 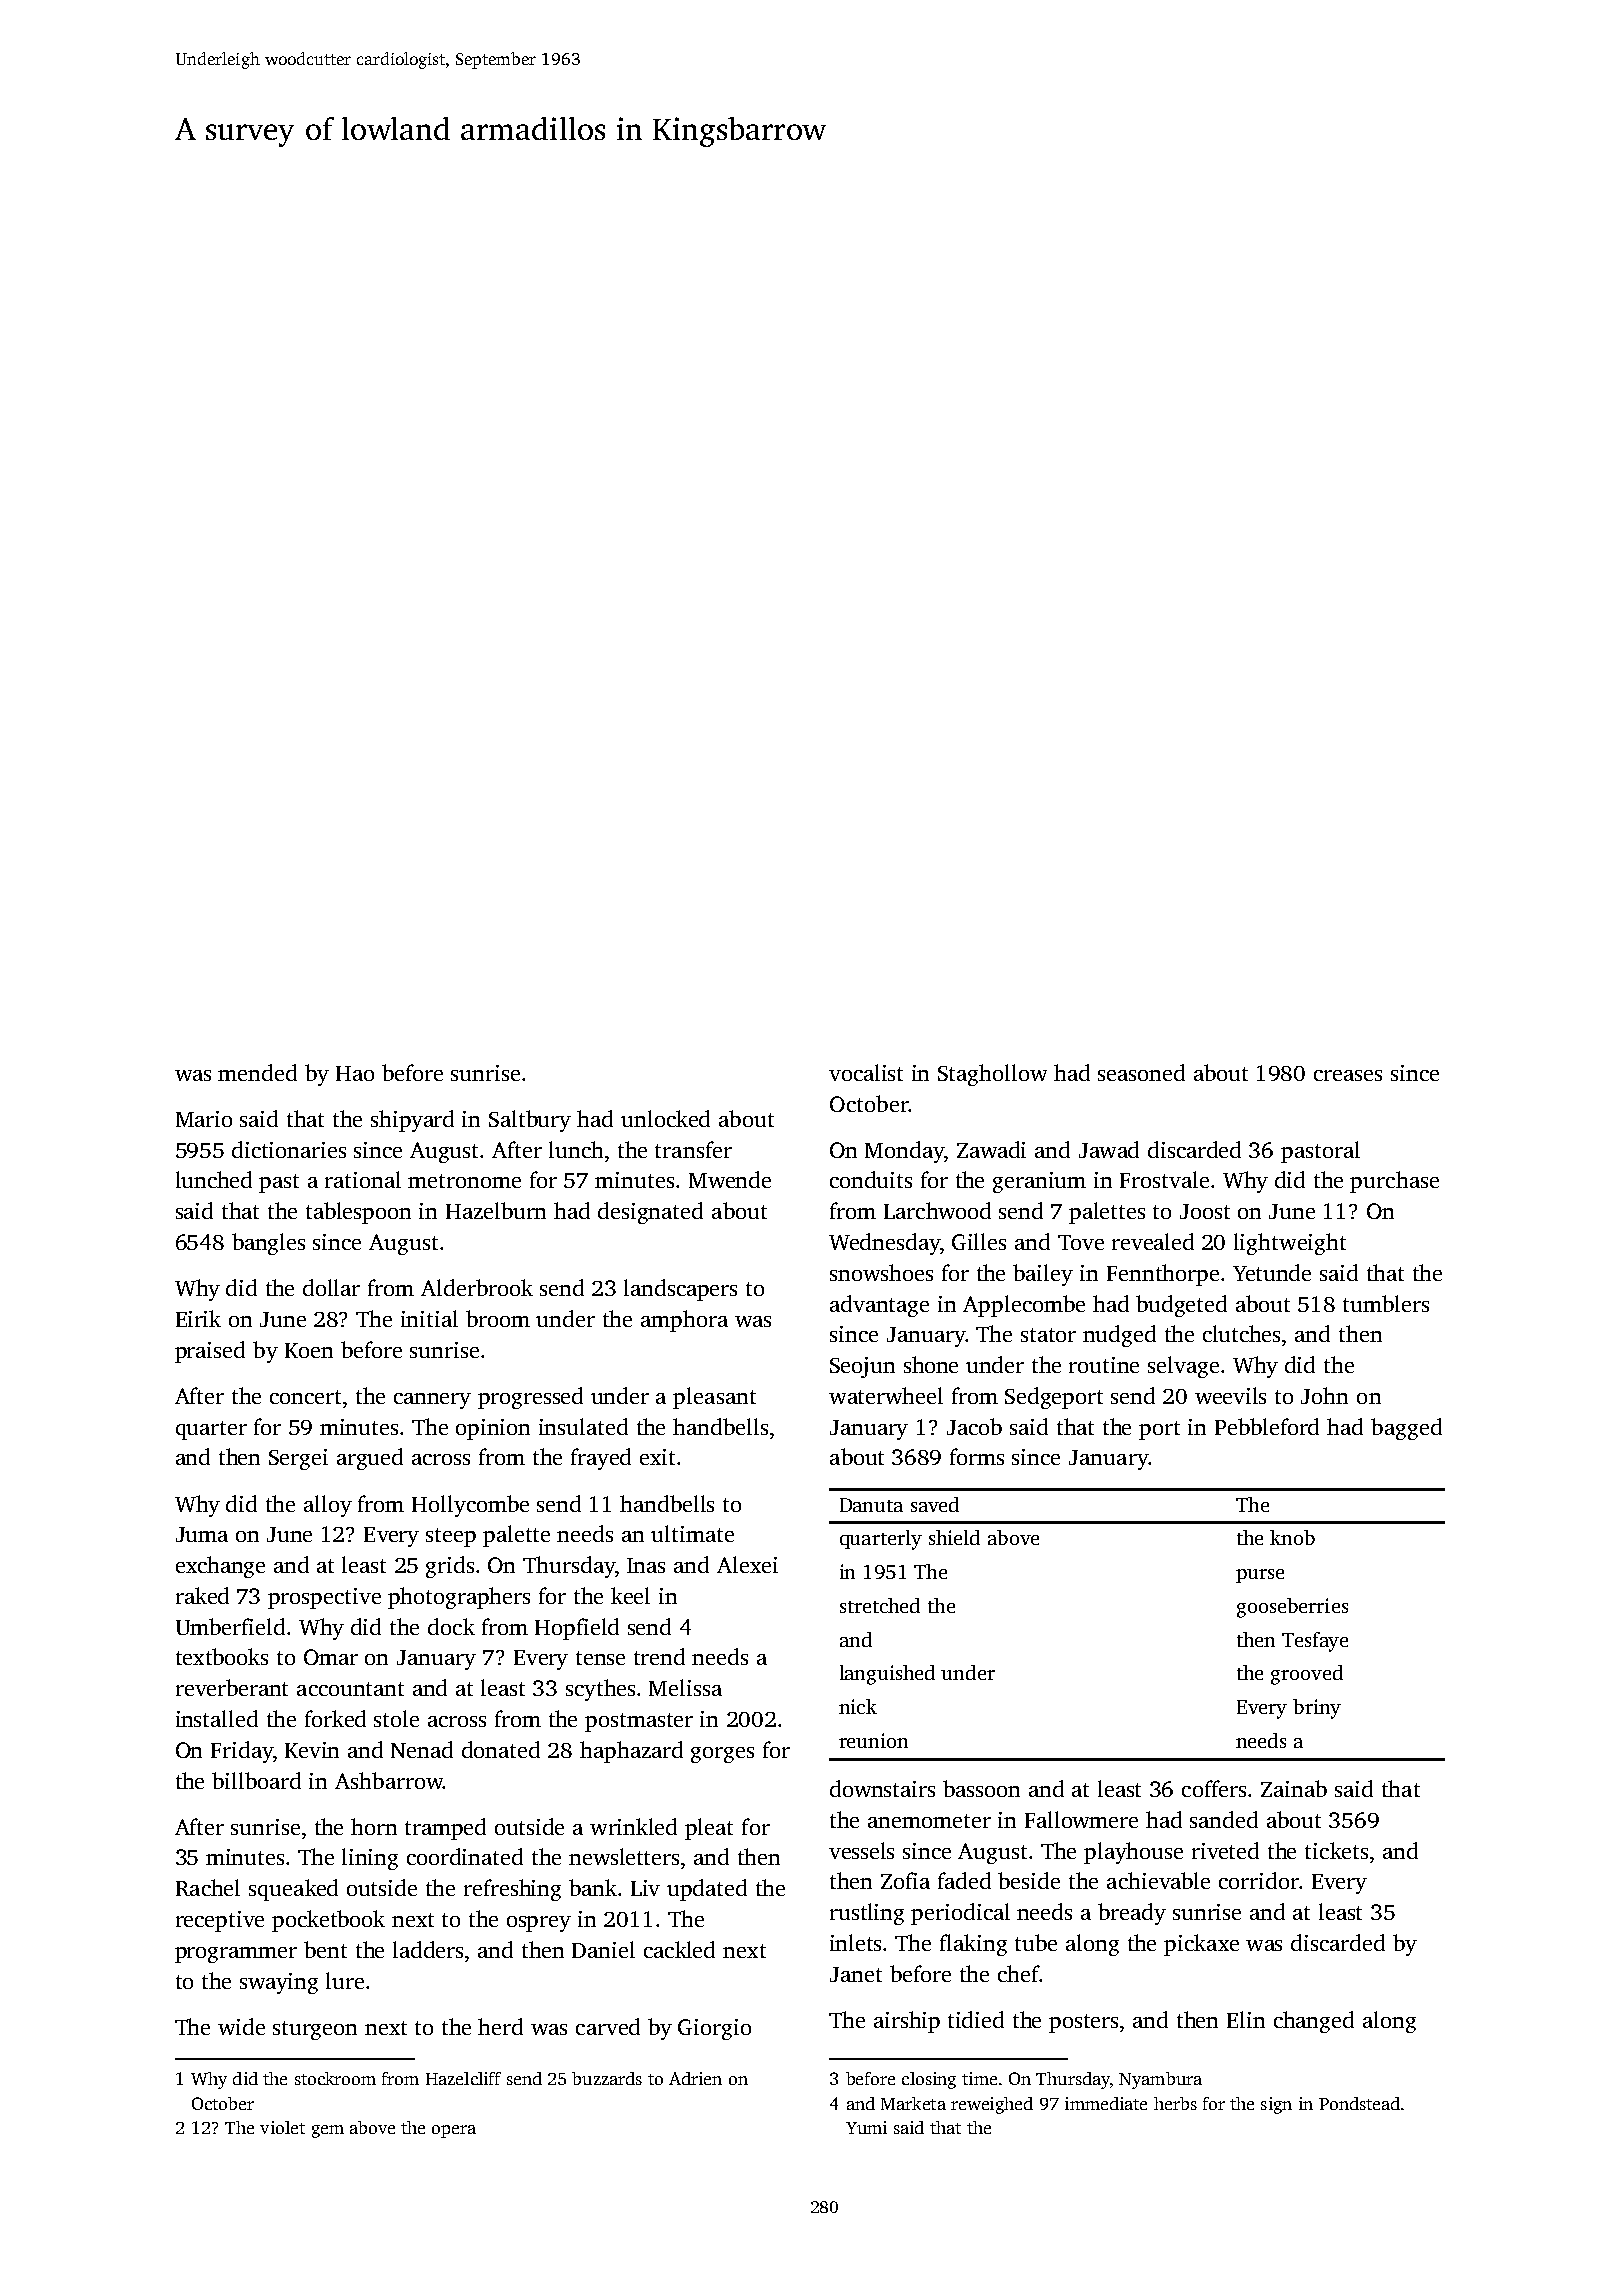 What do you see at coordinates (451, 1626) in the screenshot?
I see `dock` at bounding box center [451, 1626].
